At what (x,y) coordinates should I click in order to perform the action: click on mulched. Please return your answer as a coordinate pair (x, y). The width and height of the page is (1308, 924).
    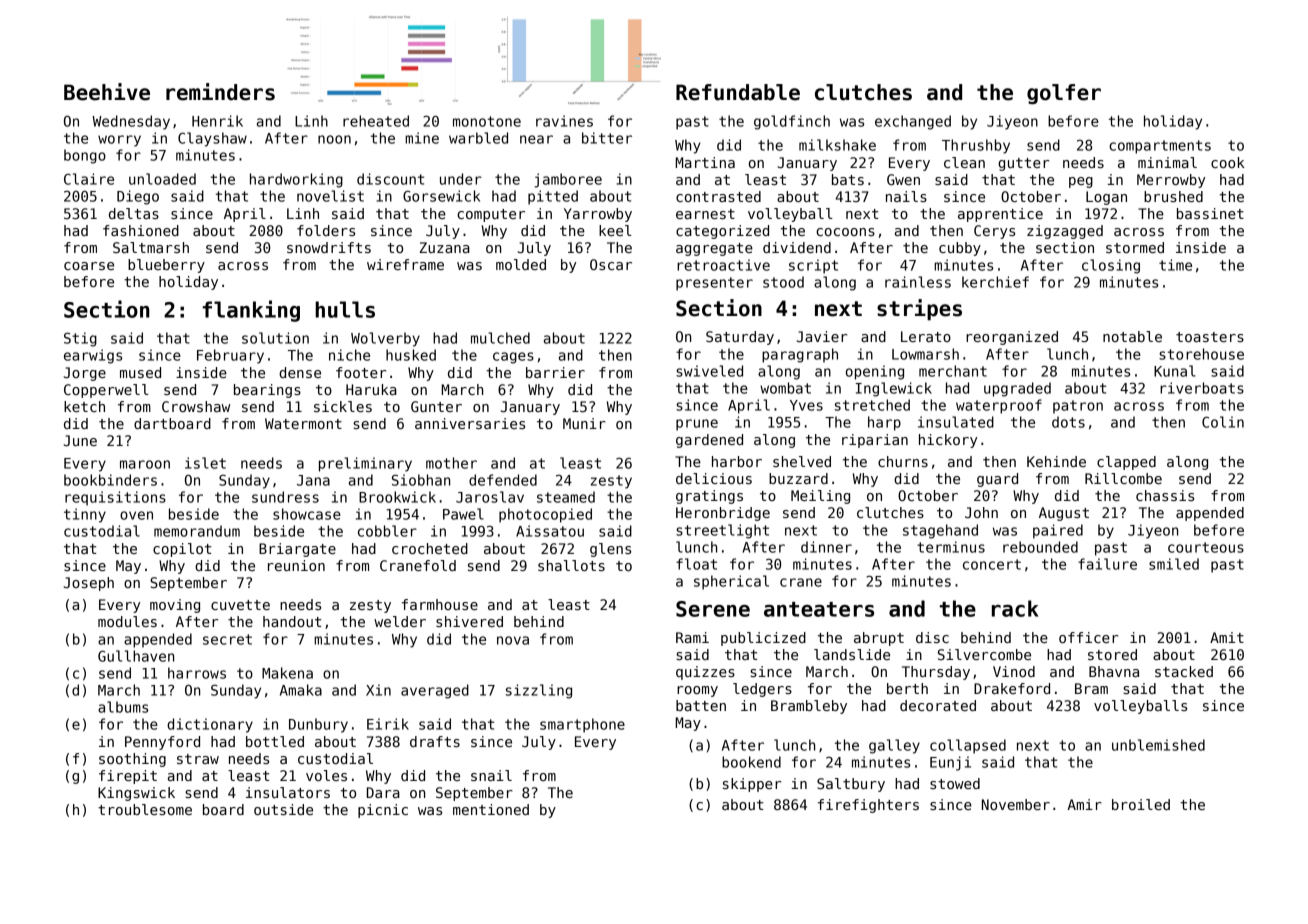
    Looking at the image, I should click on (500, 338).
